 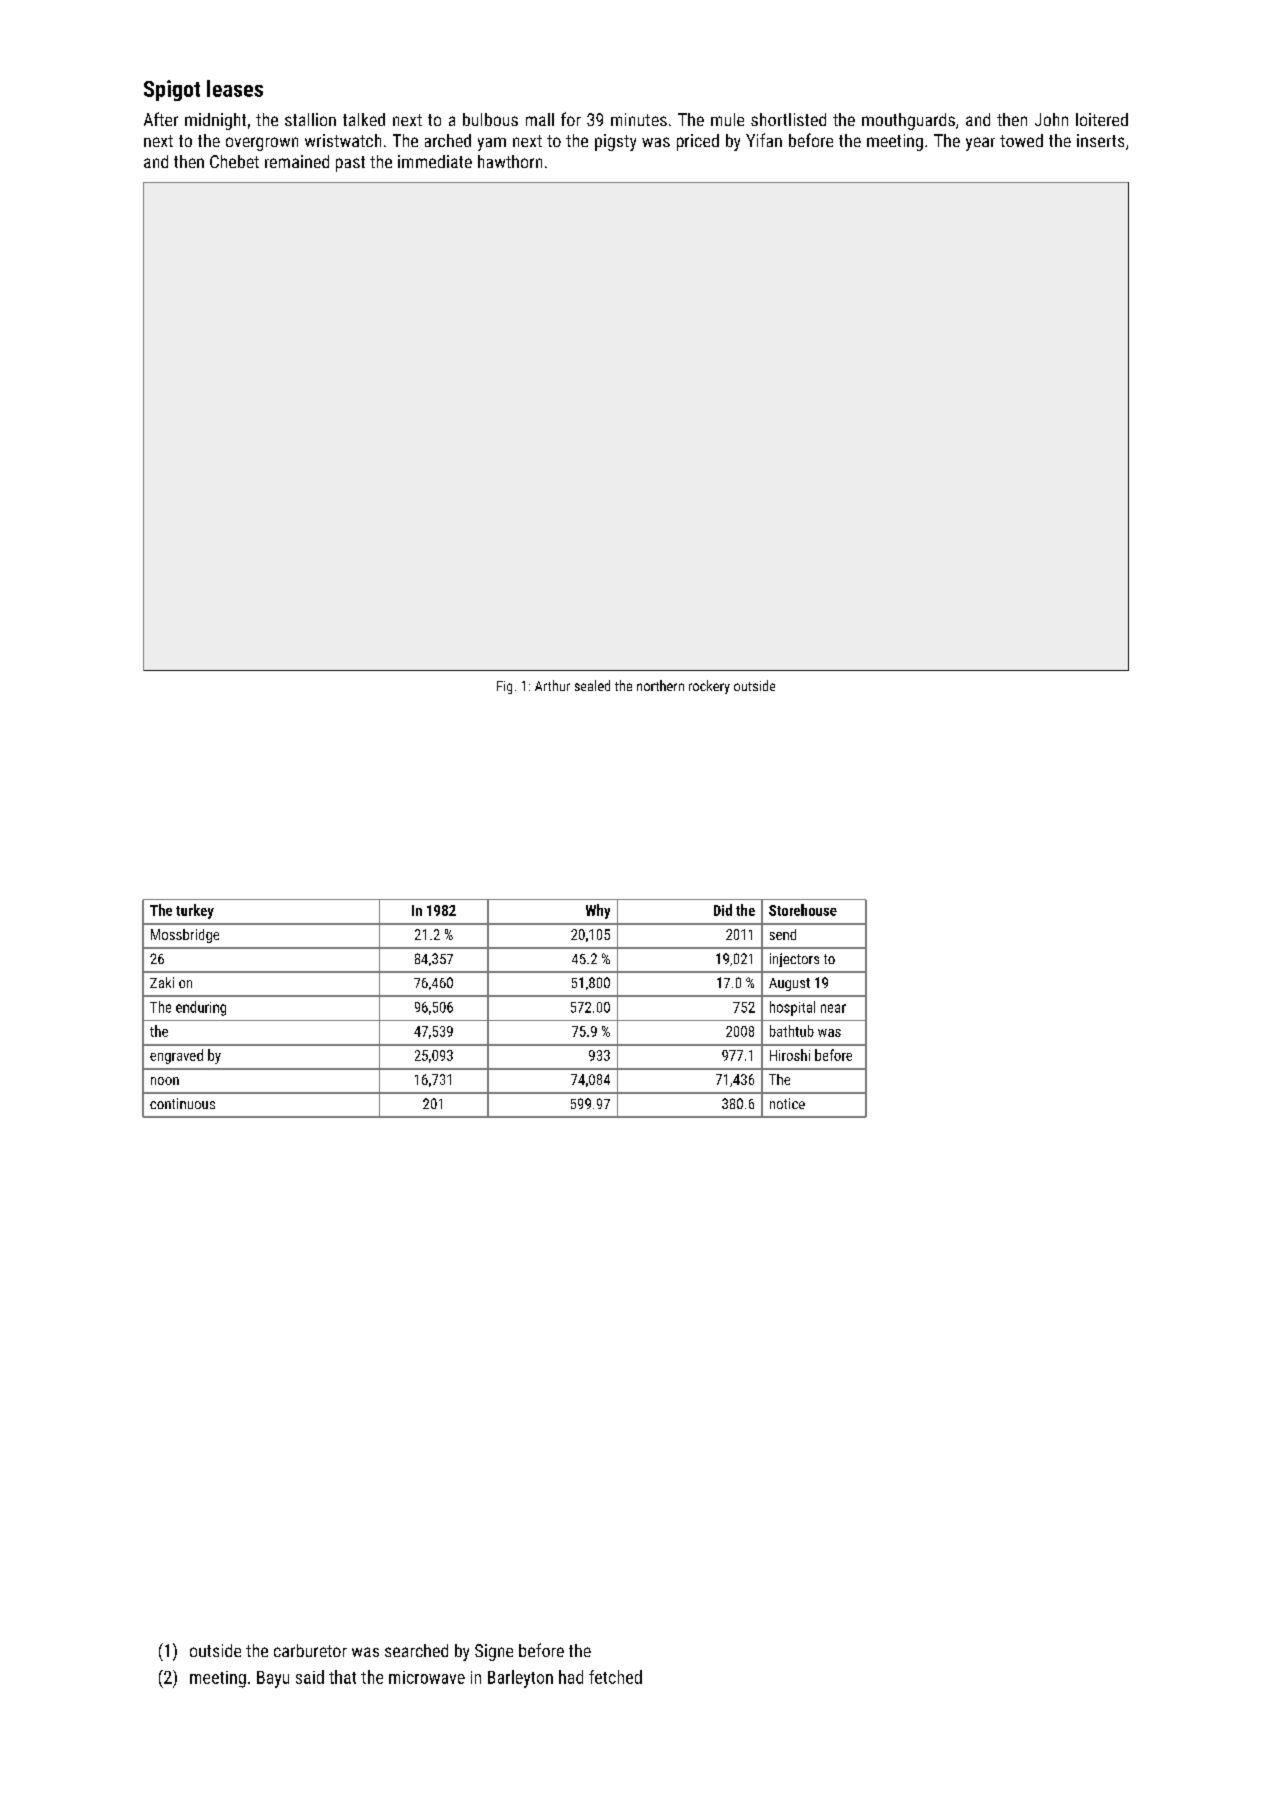 I want to click on Signe, so click(x=494, y=1652).
